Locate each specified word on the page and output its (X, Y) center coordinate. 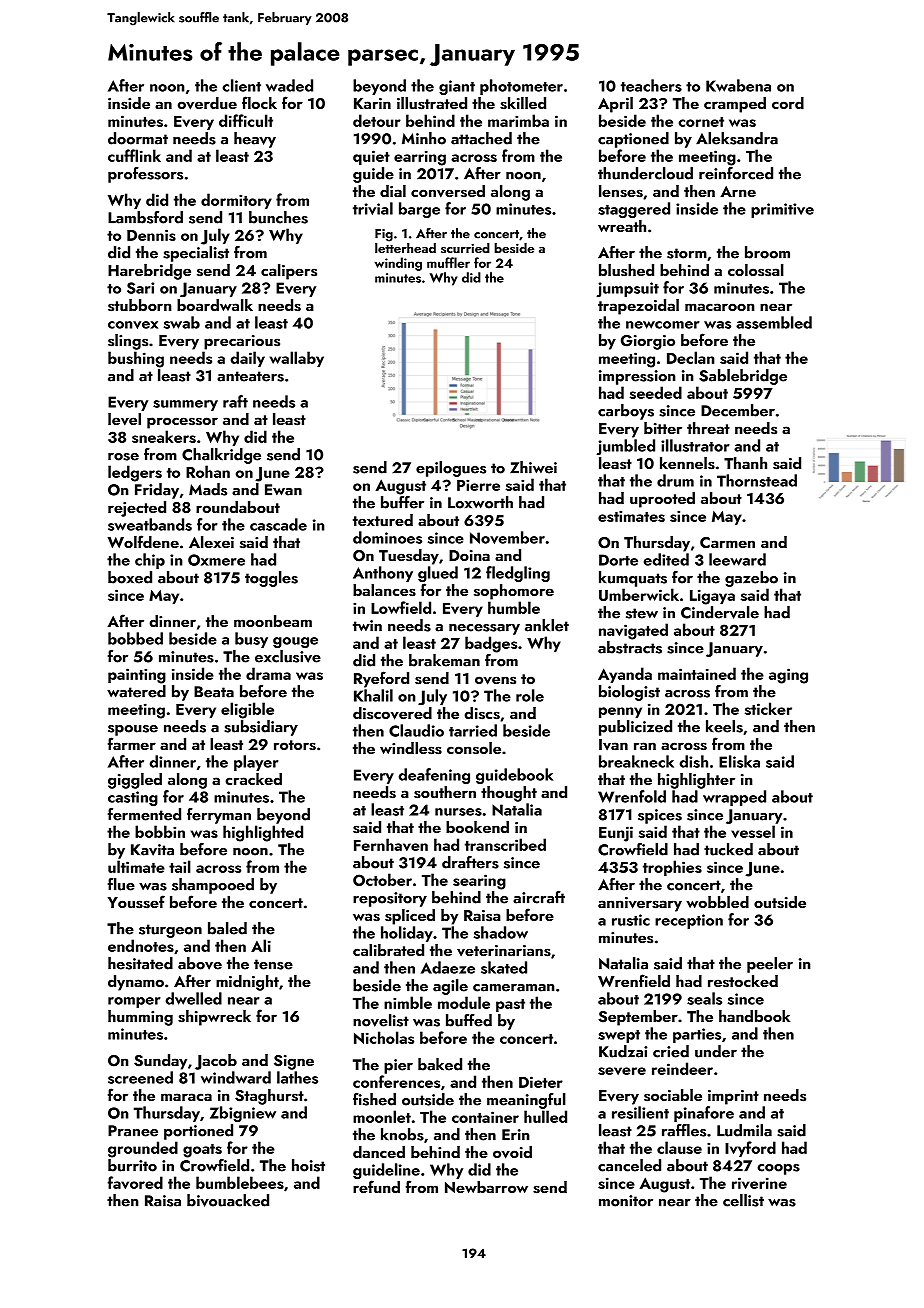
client (241, 85)
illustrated (432, 103)
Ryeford (381, 679)
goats (202, 1151)
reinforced (736, 173)
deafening (434, 776)
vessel (753, 831)
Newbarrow (486, 1187)
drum (675, 480)
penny (620, 712)
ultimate (136, 866)
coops (778, 1169)
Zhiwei (533, 467)
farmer (132, 743)
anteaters (250, 376)
